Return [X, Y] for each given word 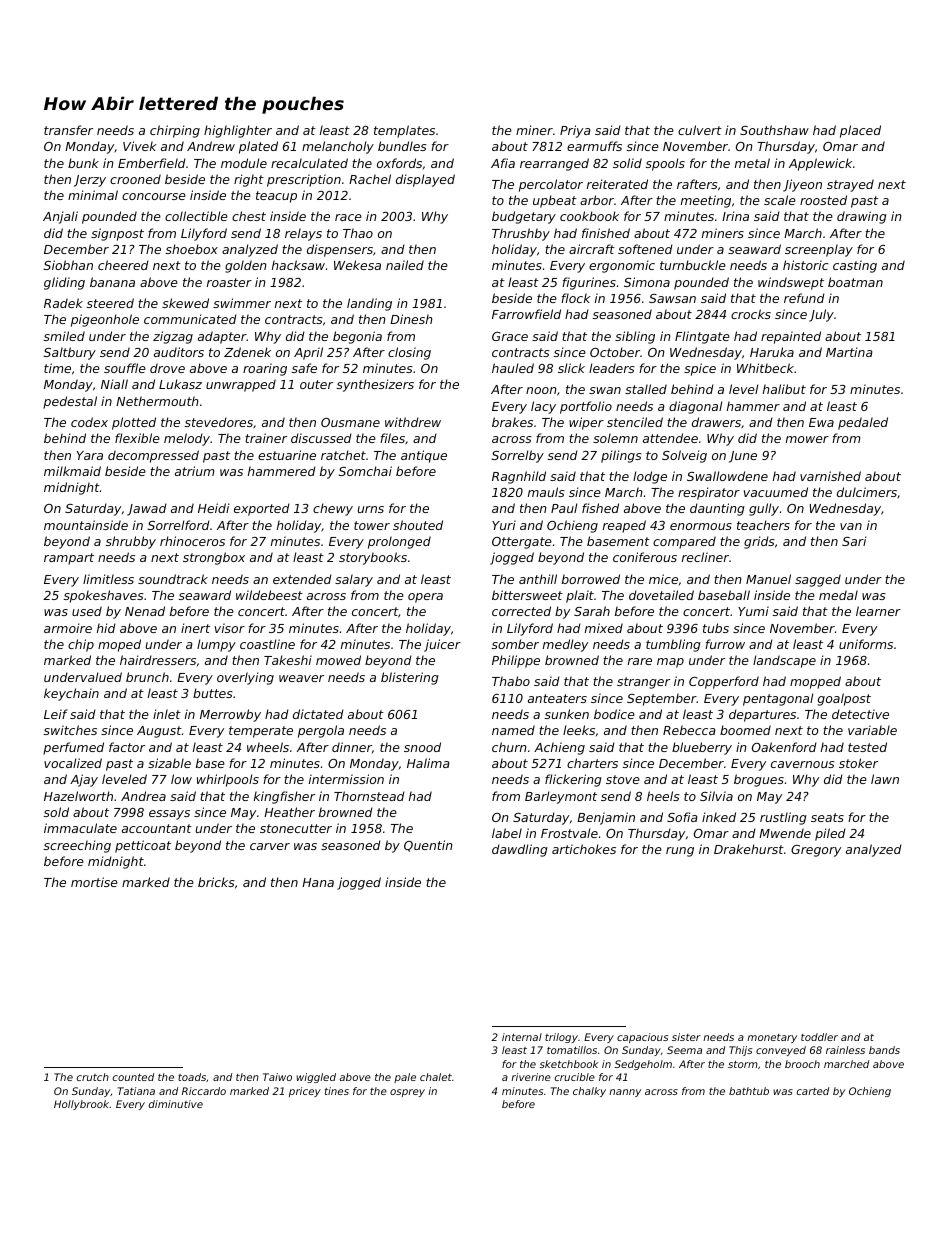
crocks [751, 314]
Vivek [140, 146]
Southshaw [774, 130]
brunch [147, 677]
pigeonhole [105, 320]
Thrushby [521, 234]
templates [404, 131]
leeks [579, 730]
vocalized [73, 763]
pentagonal [778, 699]
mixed [604, 628]
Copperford [724, 682]
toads [192, 1077]
